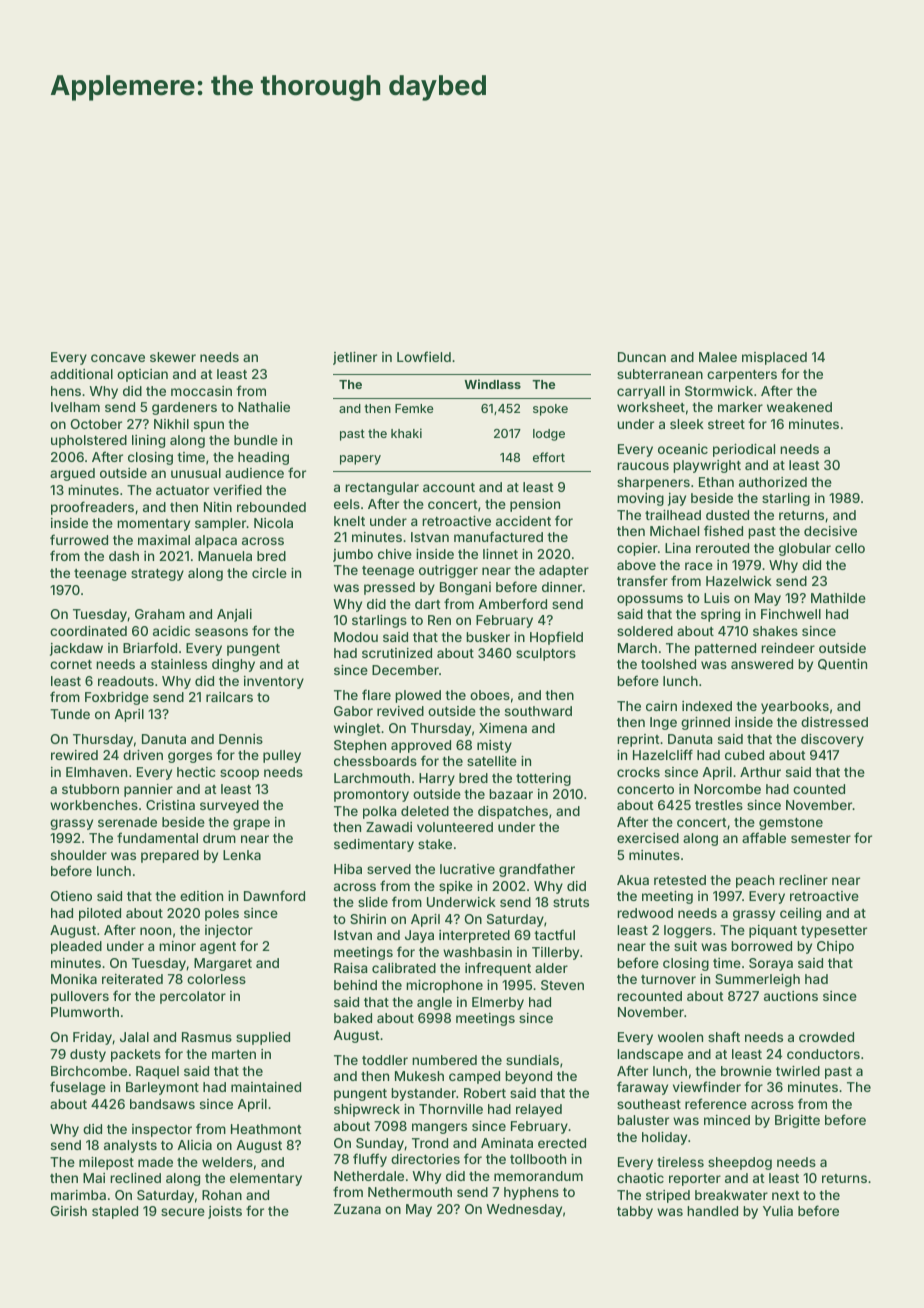  I want to click on misty, so click(494, 746).
